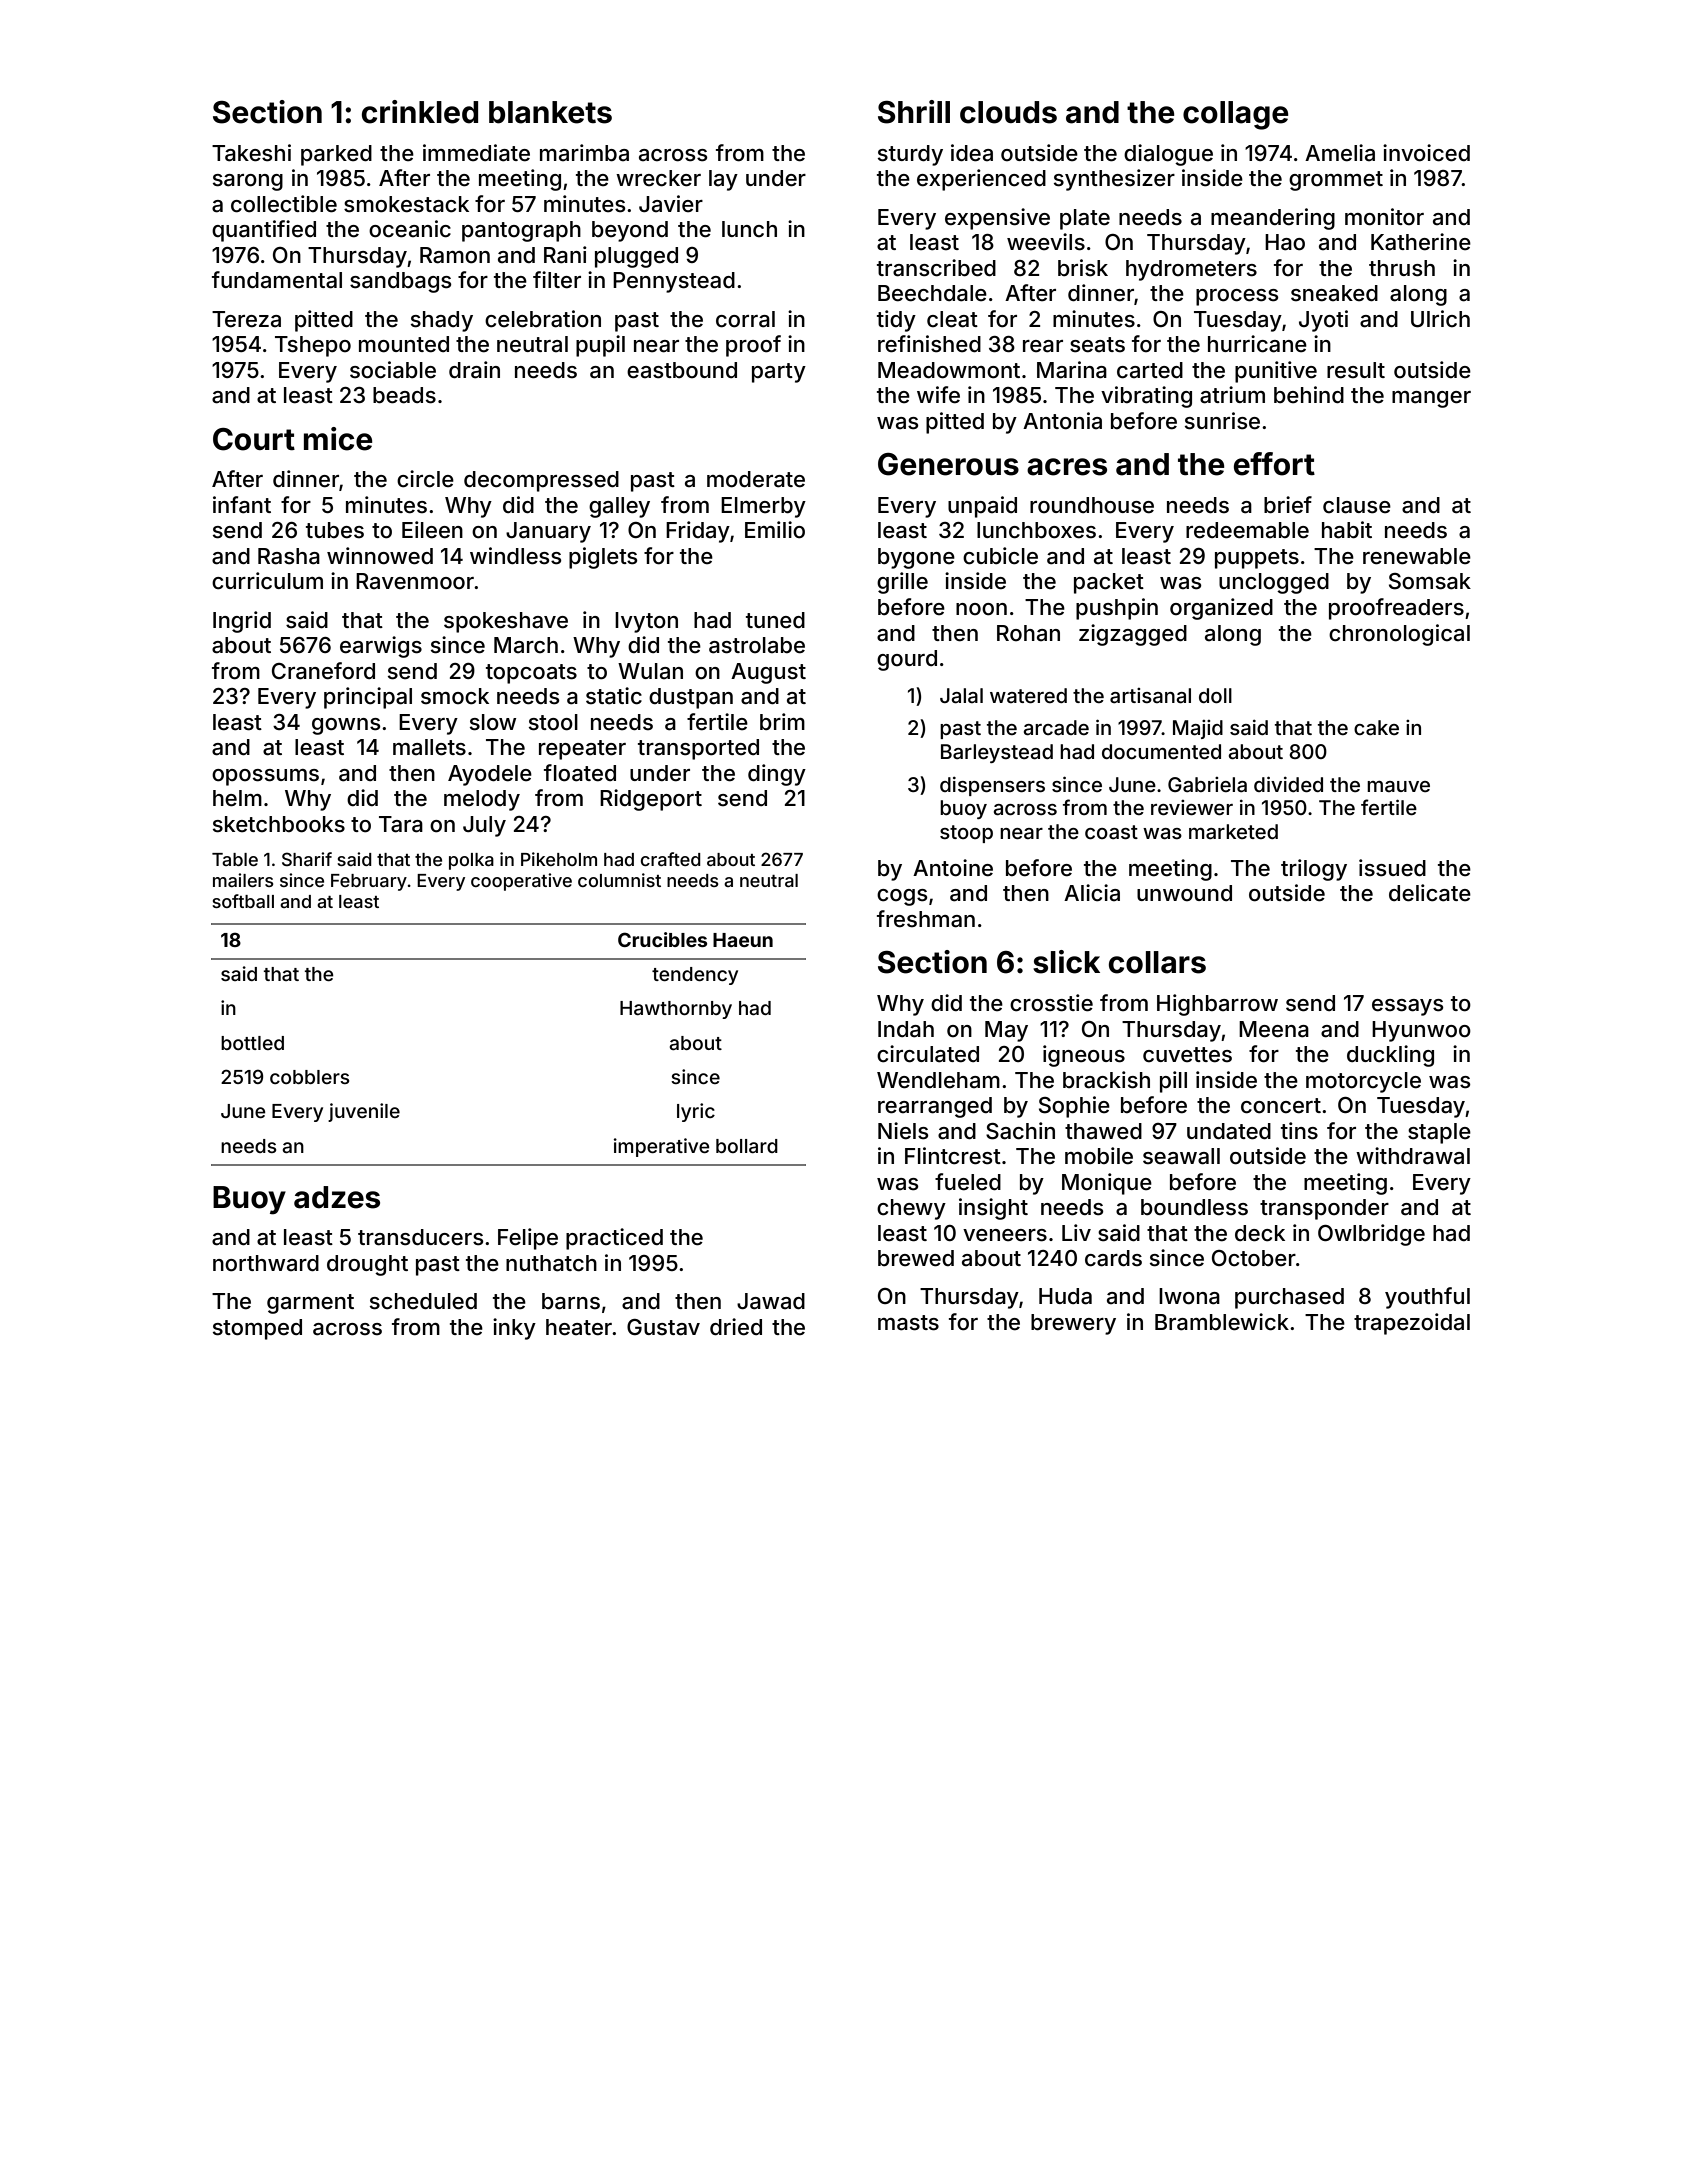 The image size is (1683, 2178). Describe the element at coordinates (550, 112) in the document. I see `blankets` at that location.
